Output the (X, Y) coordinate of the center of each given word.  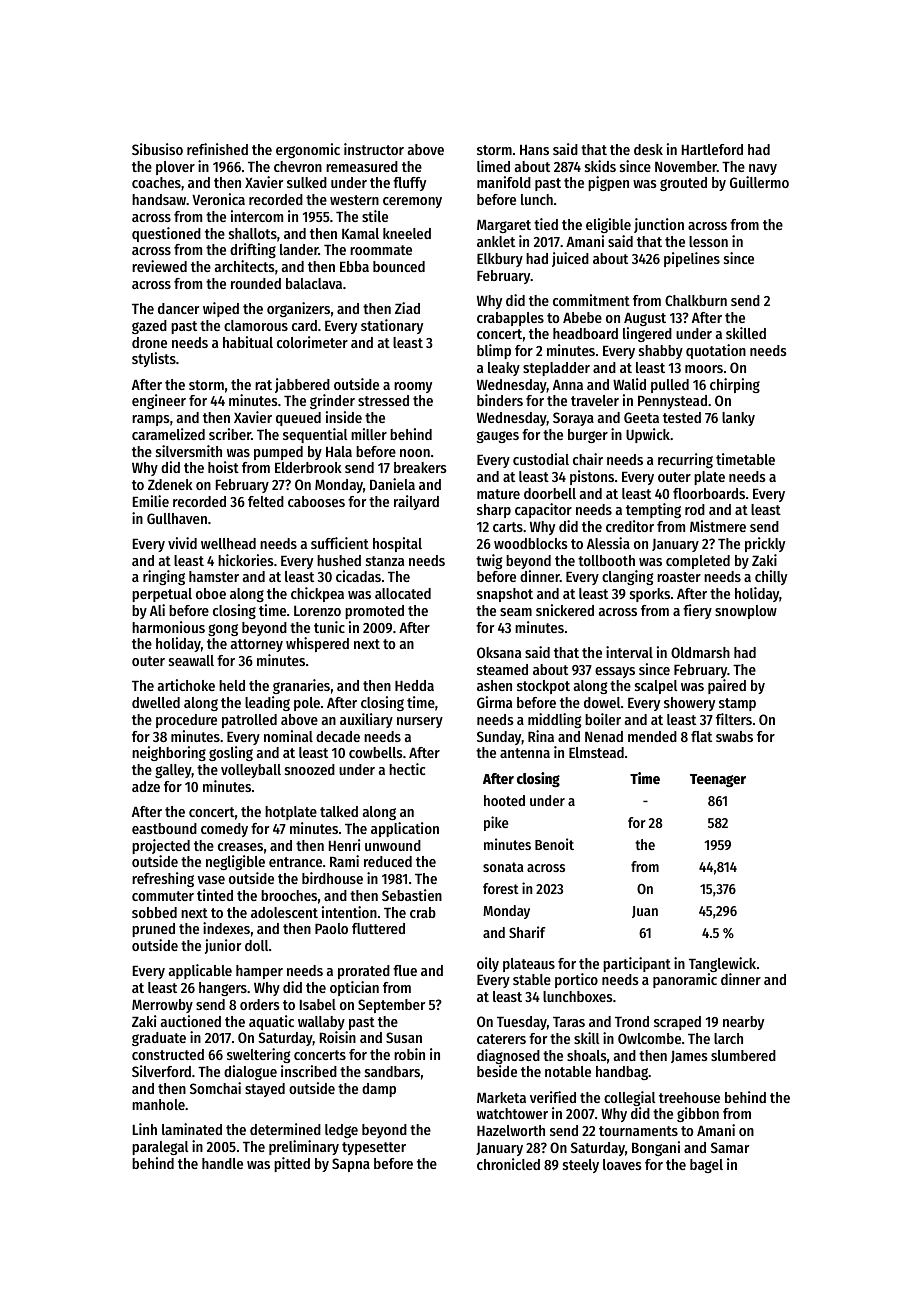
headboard (585, 333)
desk (648, 149)
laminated (192, 1129)
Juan (645, 912)
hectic (407, 769)
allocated (403, 593)
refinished (217, 149)
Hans (534, 150)
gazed (149, 327)
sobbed (154, 912)
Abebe (582, 317)
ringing (164, 577)
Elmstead (596, 752)
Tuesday (522, 1023)
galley (173, 771)
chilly (771, 577)
